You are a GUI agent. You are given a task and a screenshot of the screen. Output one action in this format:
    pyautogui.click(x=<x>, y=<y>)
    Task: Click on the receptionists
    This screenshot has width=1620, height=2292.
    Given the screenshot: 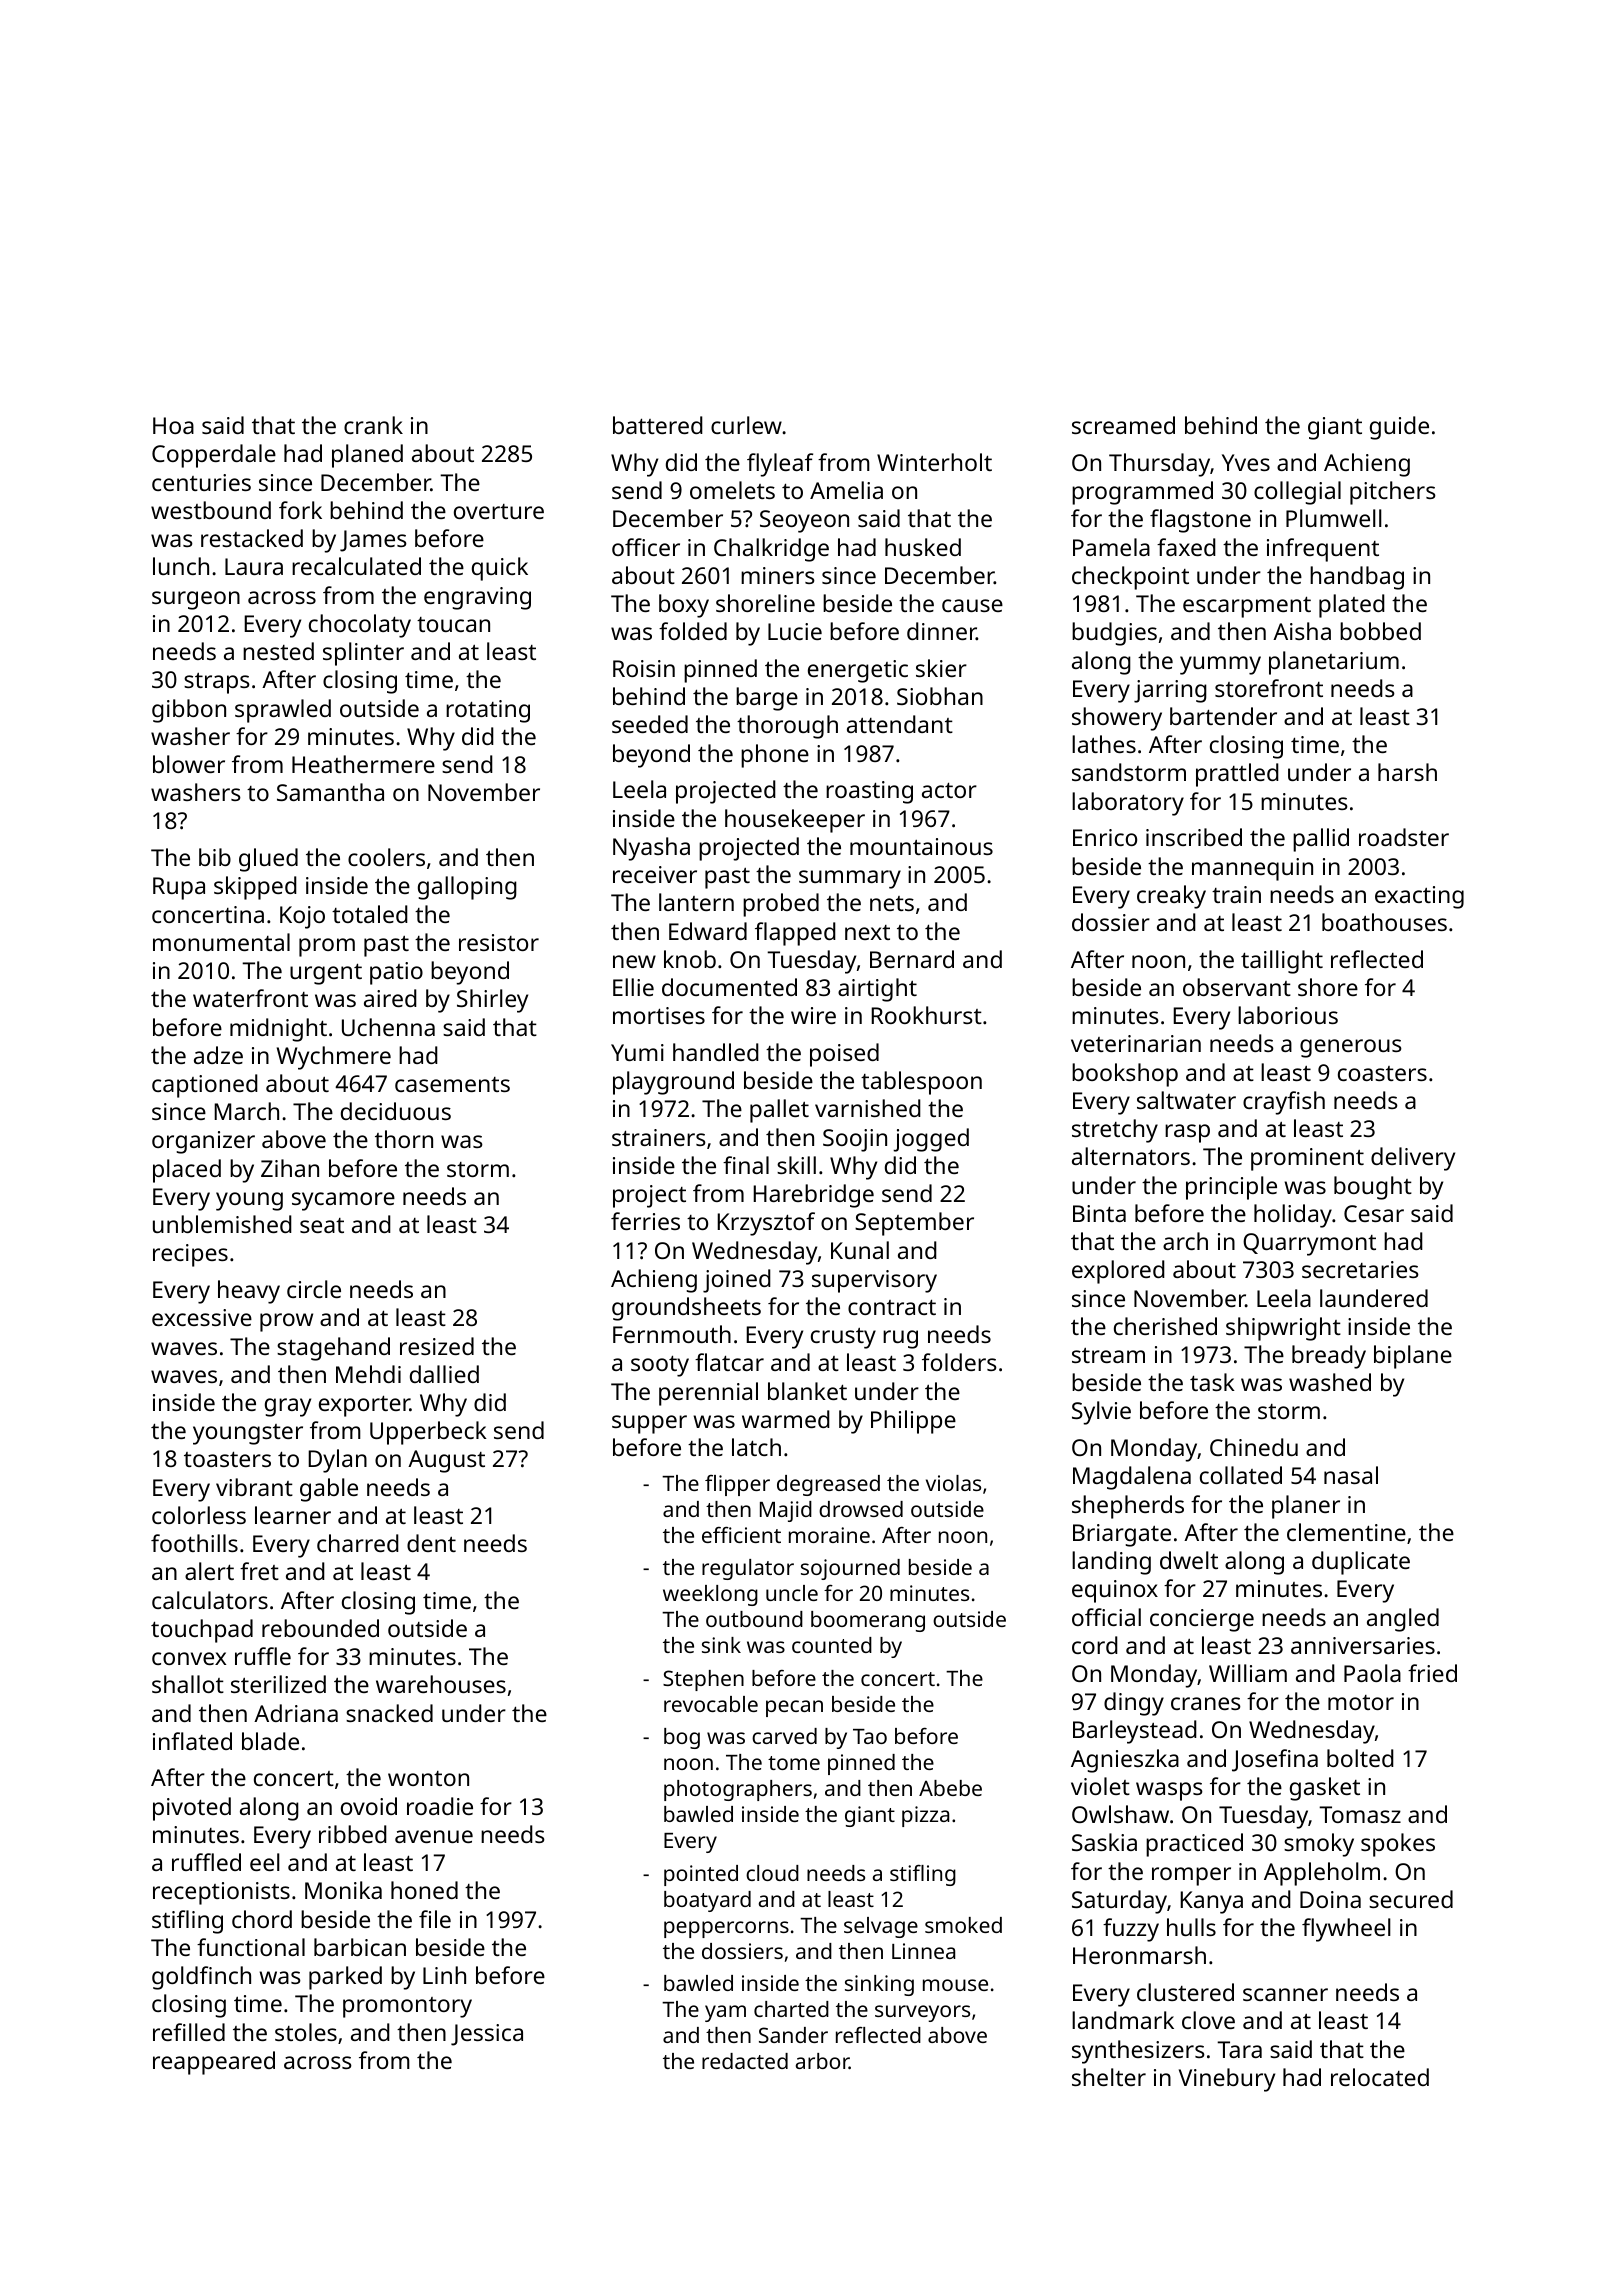 What is the action you would take?
    pyautogui.click(x=221, y=1893)
